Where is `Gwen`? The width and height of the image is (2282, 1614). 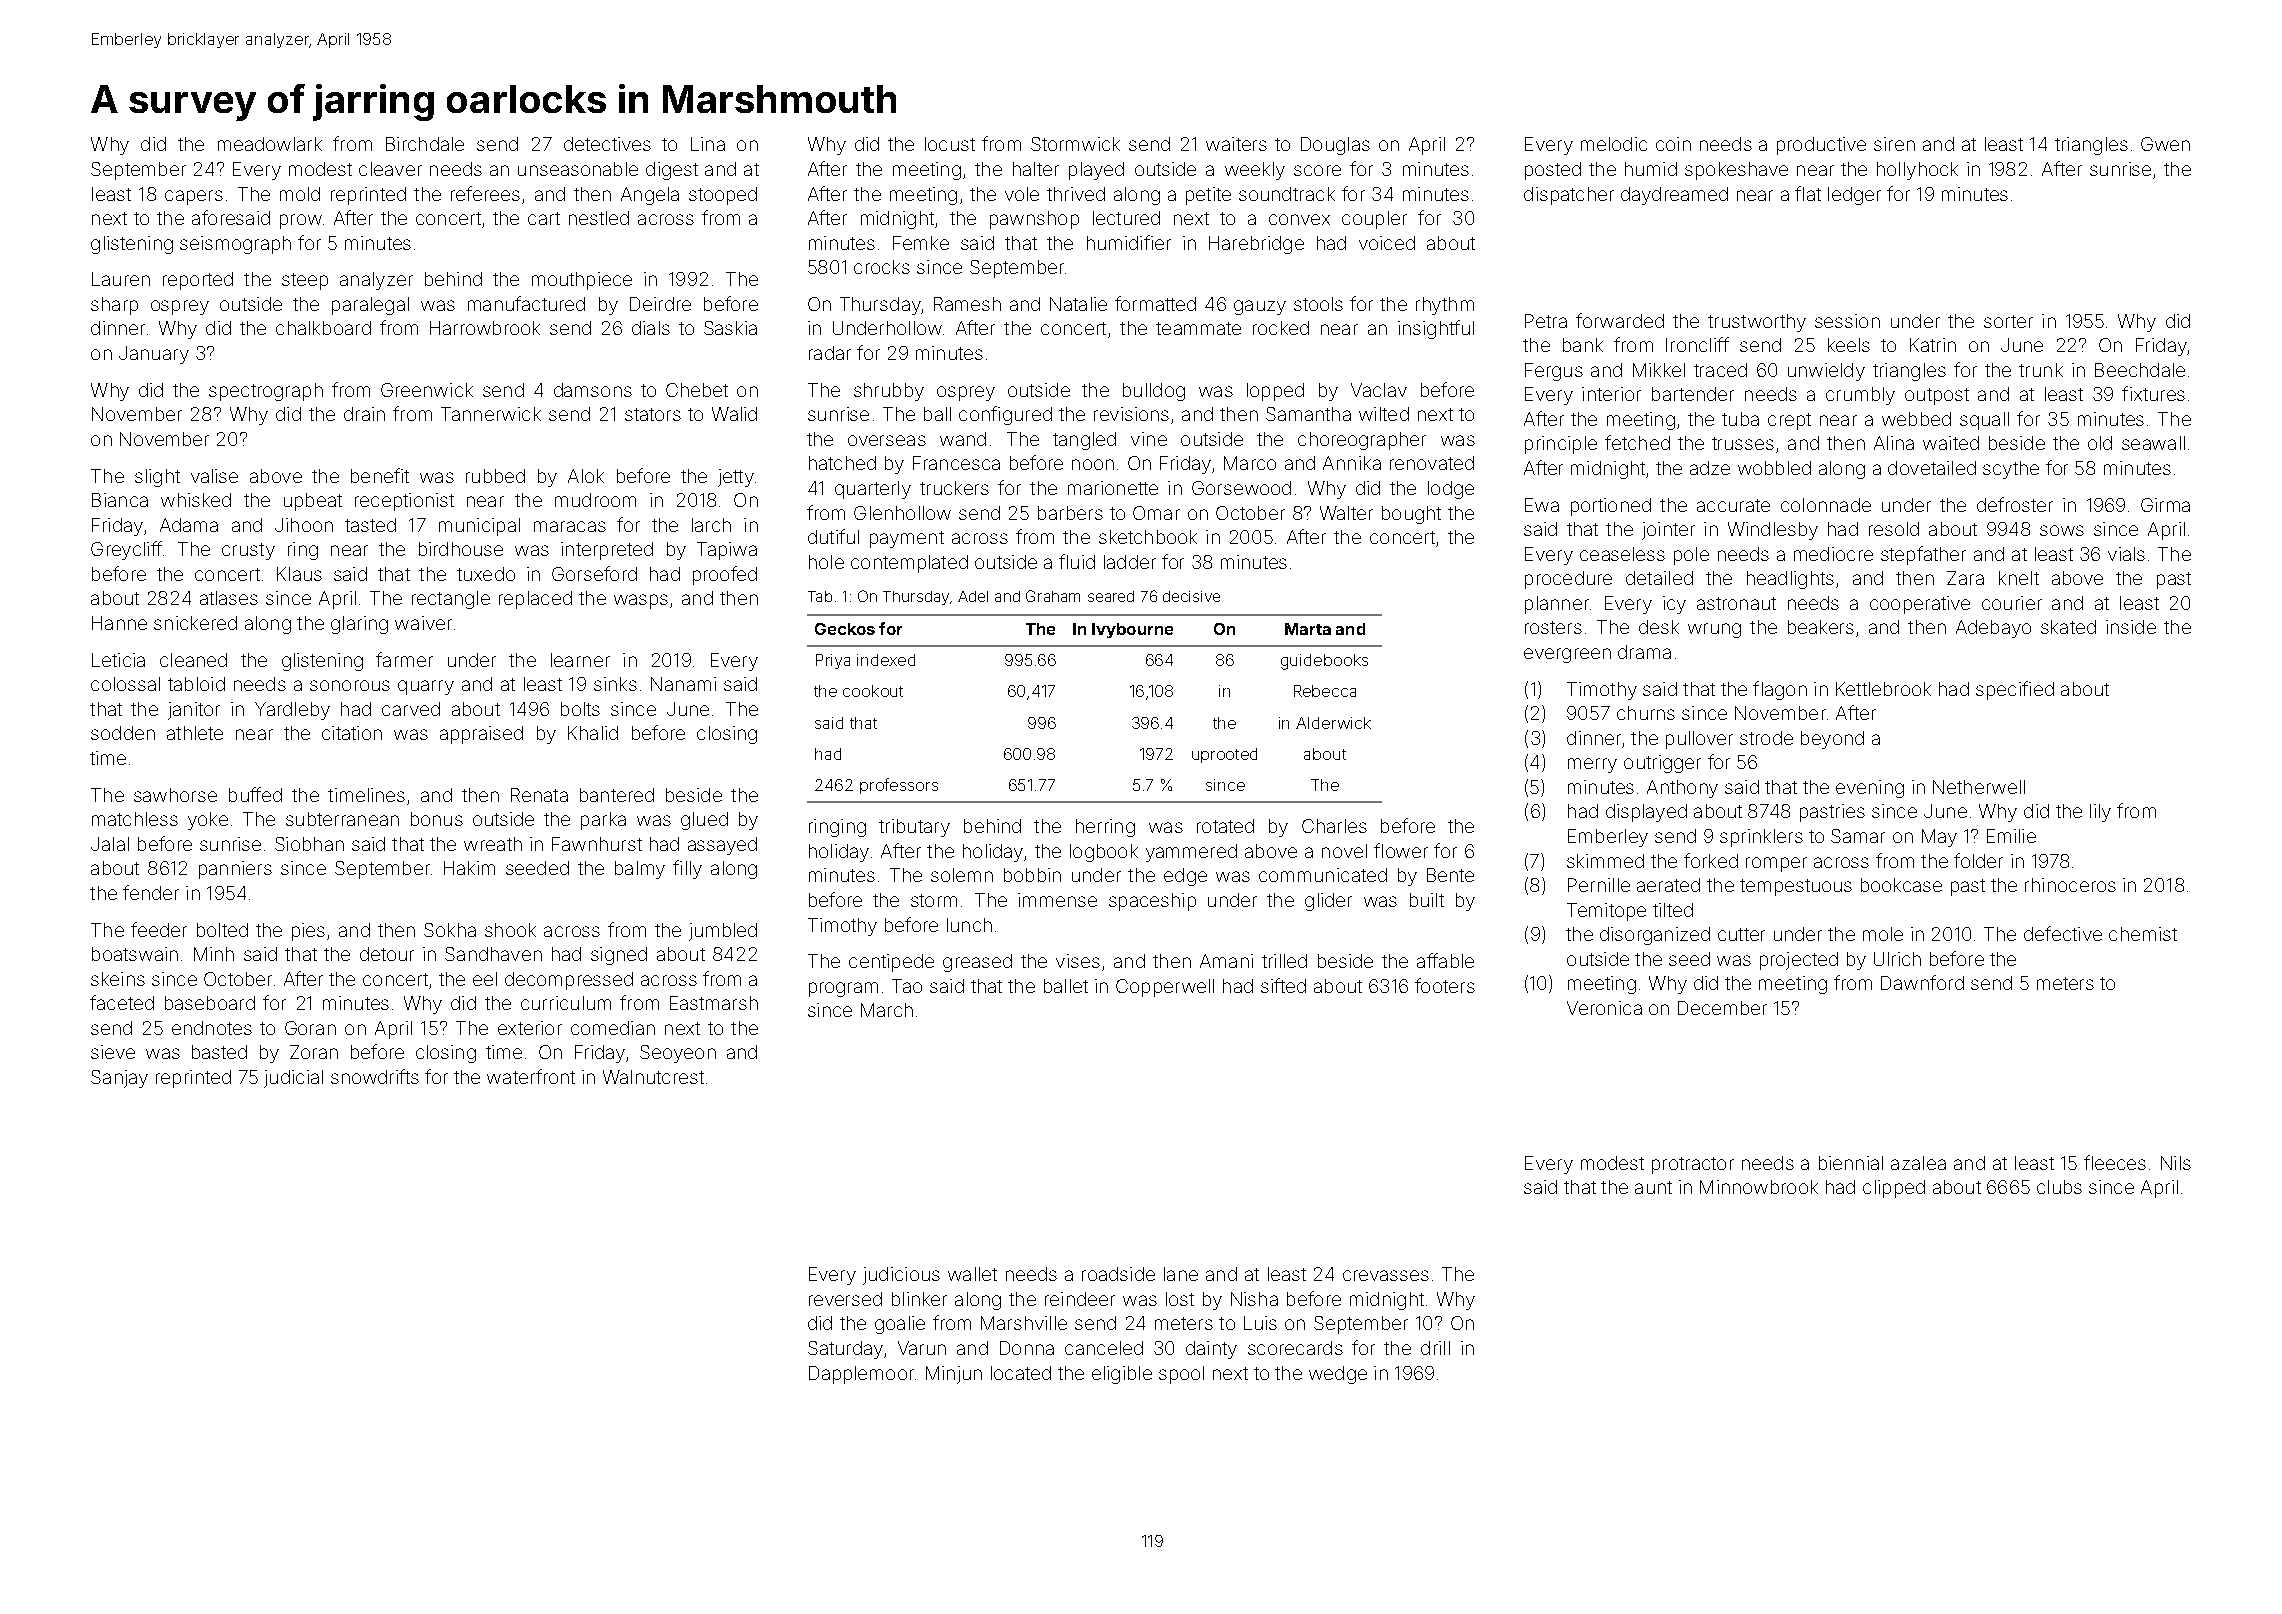 Gwen is located at coordinates (2165, 144).
